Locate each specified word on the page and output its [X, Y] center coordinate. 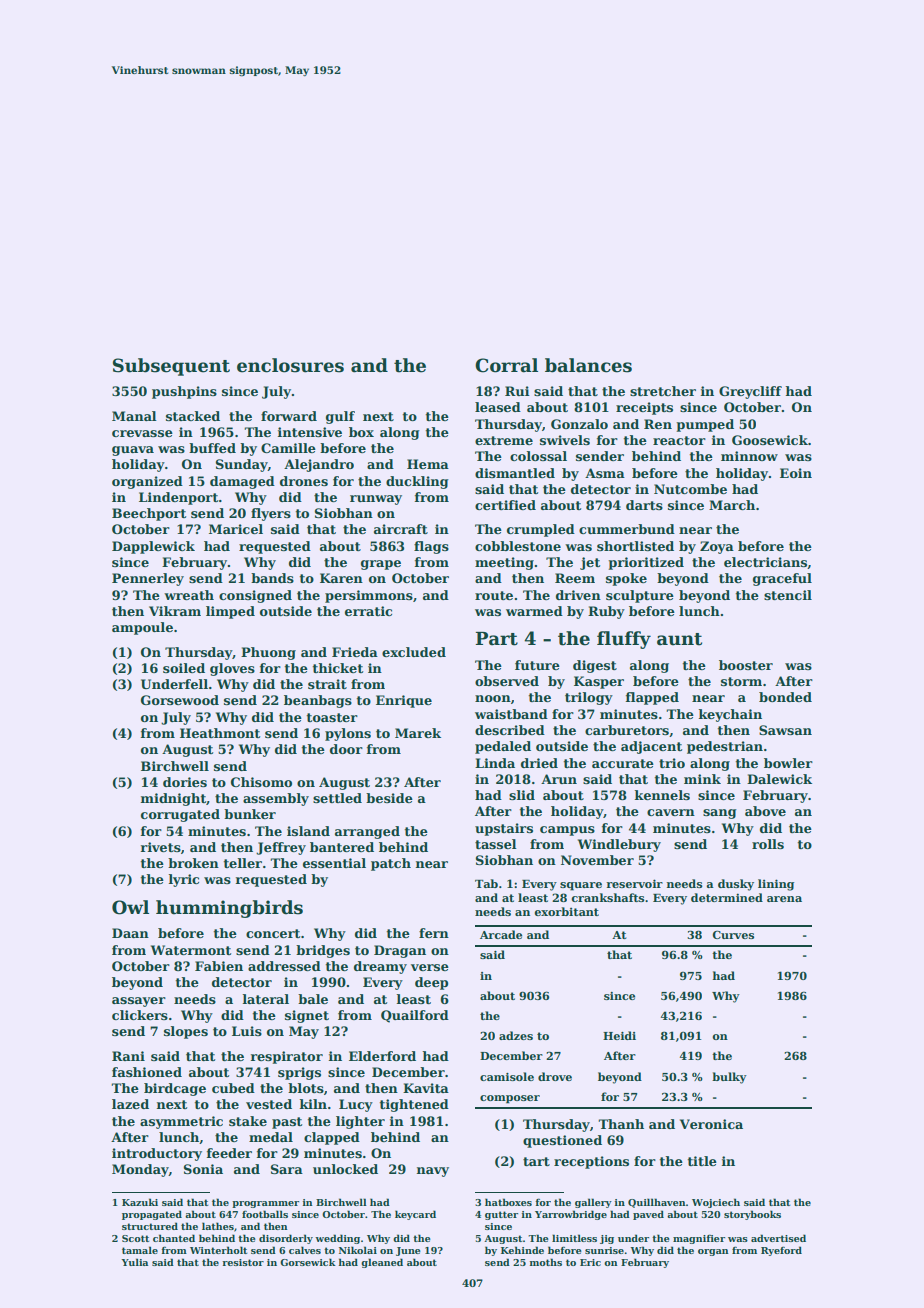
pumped [705, 425]
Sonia [203, 1169]
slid [522, 795]
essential [334, 863]
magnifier [699, 1239]
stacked [193, 416]
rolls [768, 844]
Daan [130, 933]
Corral [506, 365]
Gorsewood [180, 700]
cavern [671, 812]
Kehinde [522, 1250]
